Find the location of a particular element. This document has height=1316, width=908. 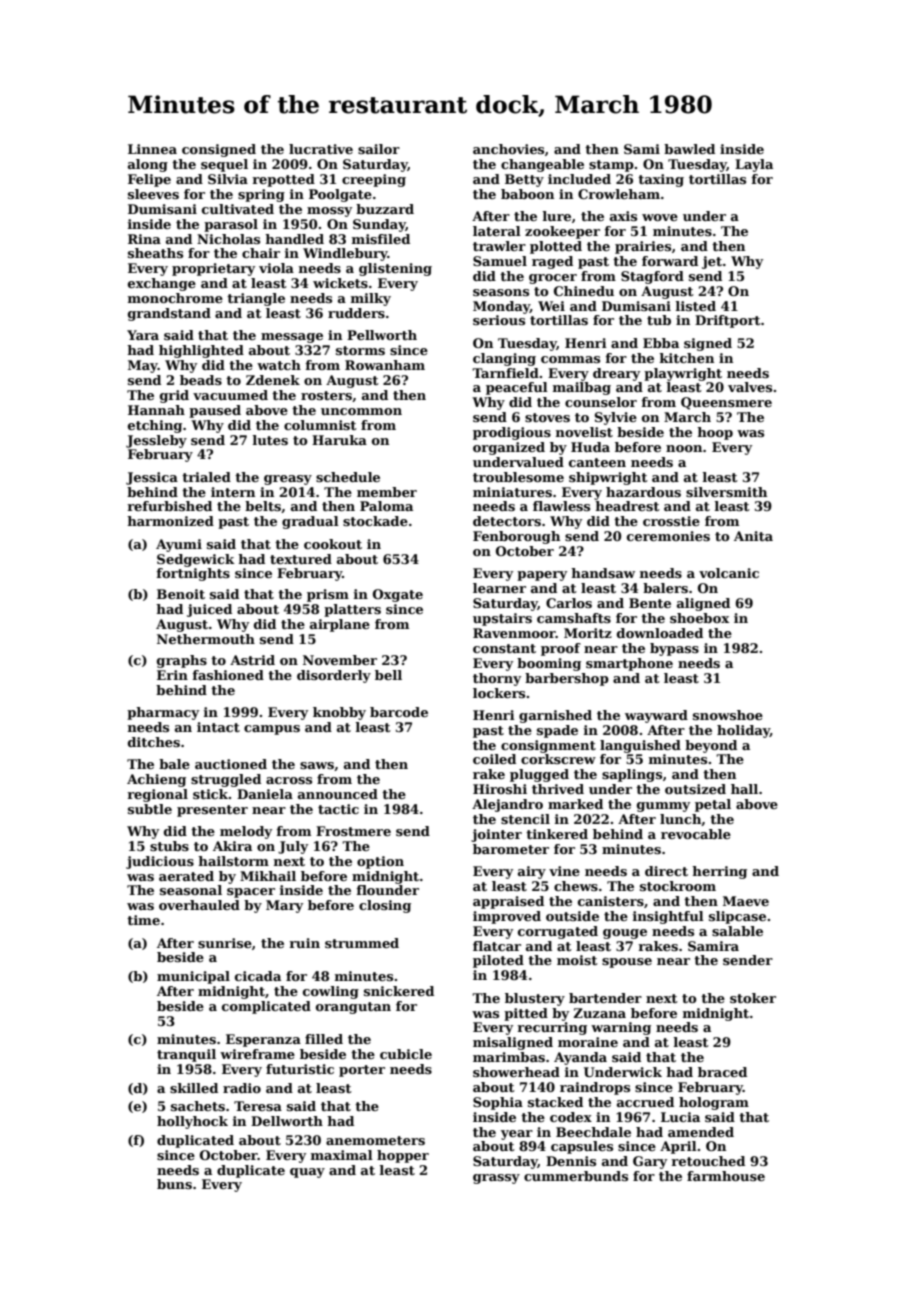

detectors is located at coordinates (507, 521).
